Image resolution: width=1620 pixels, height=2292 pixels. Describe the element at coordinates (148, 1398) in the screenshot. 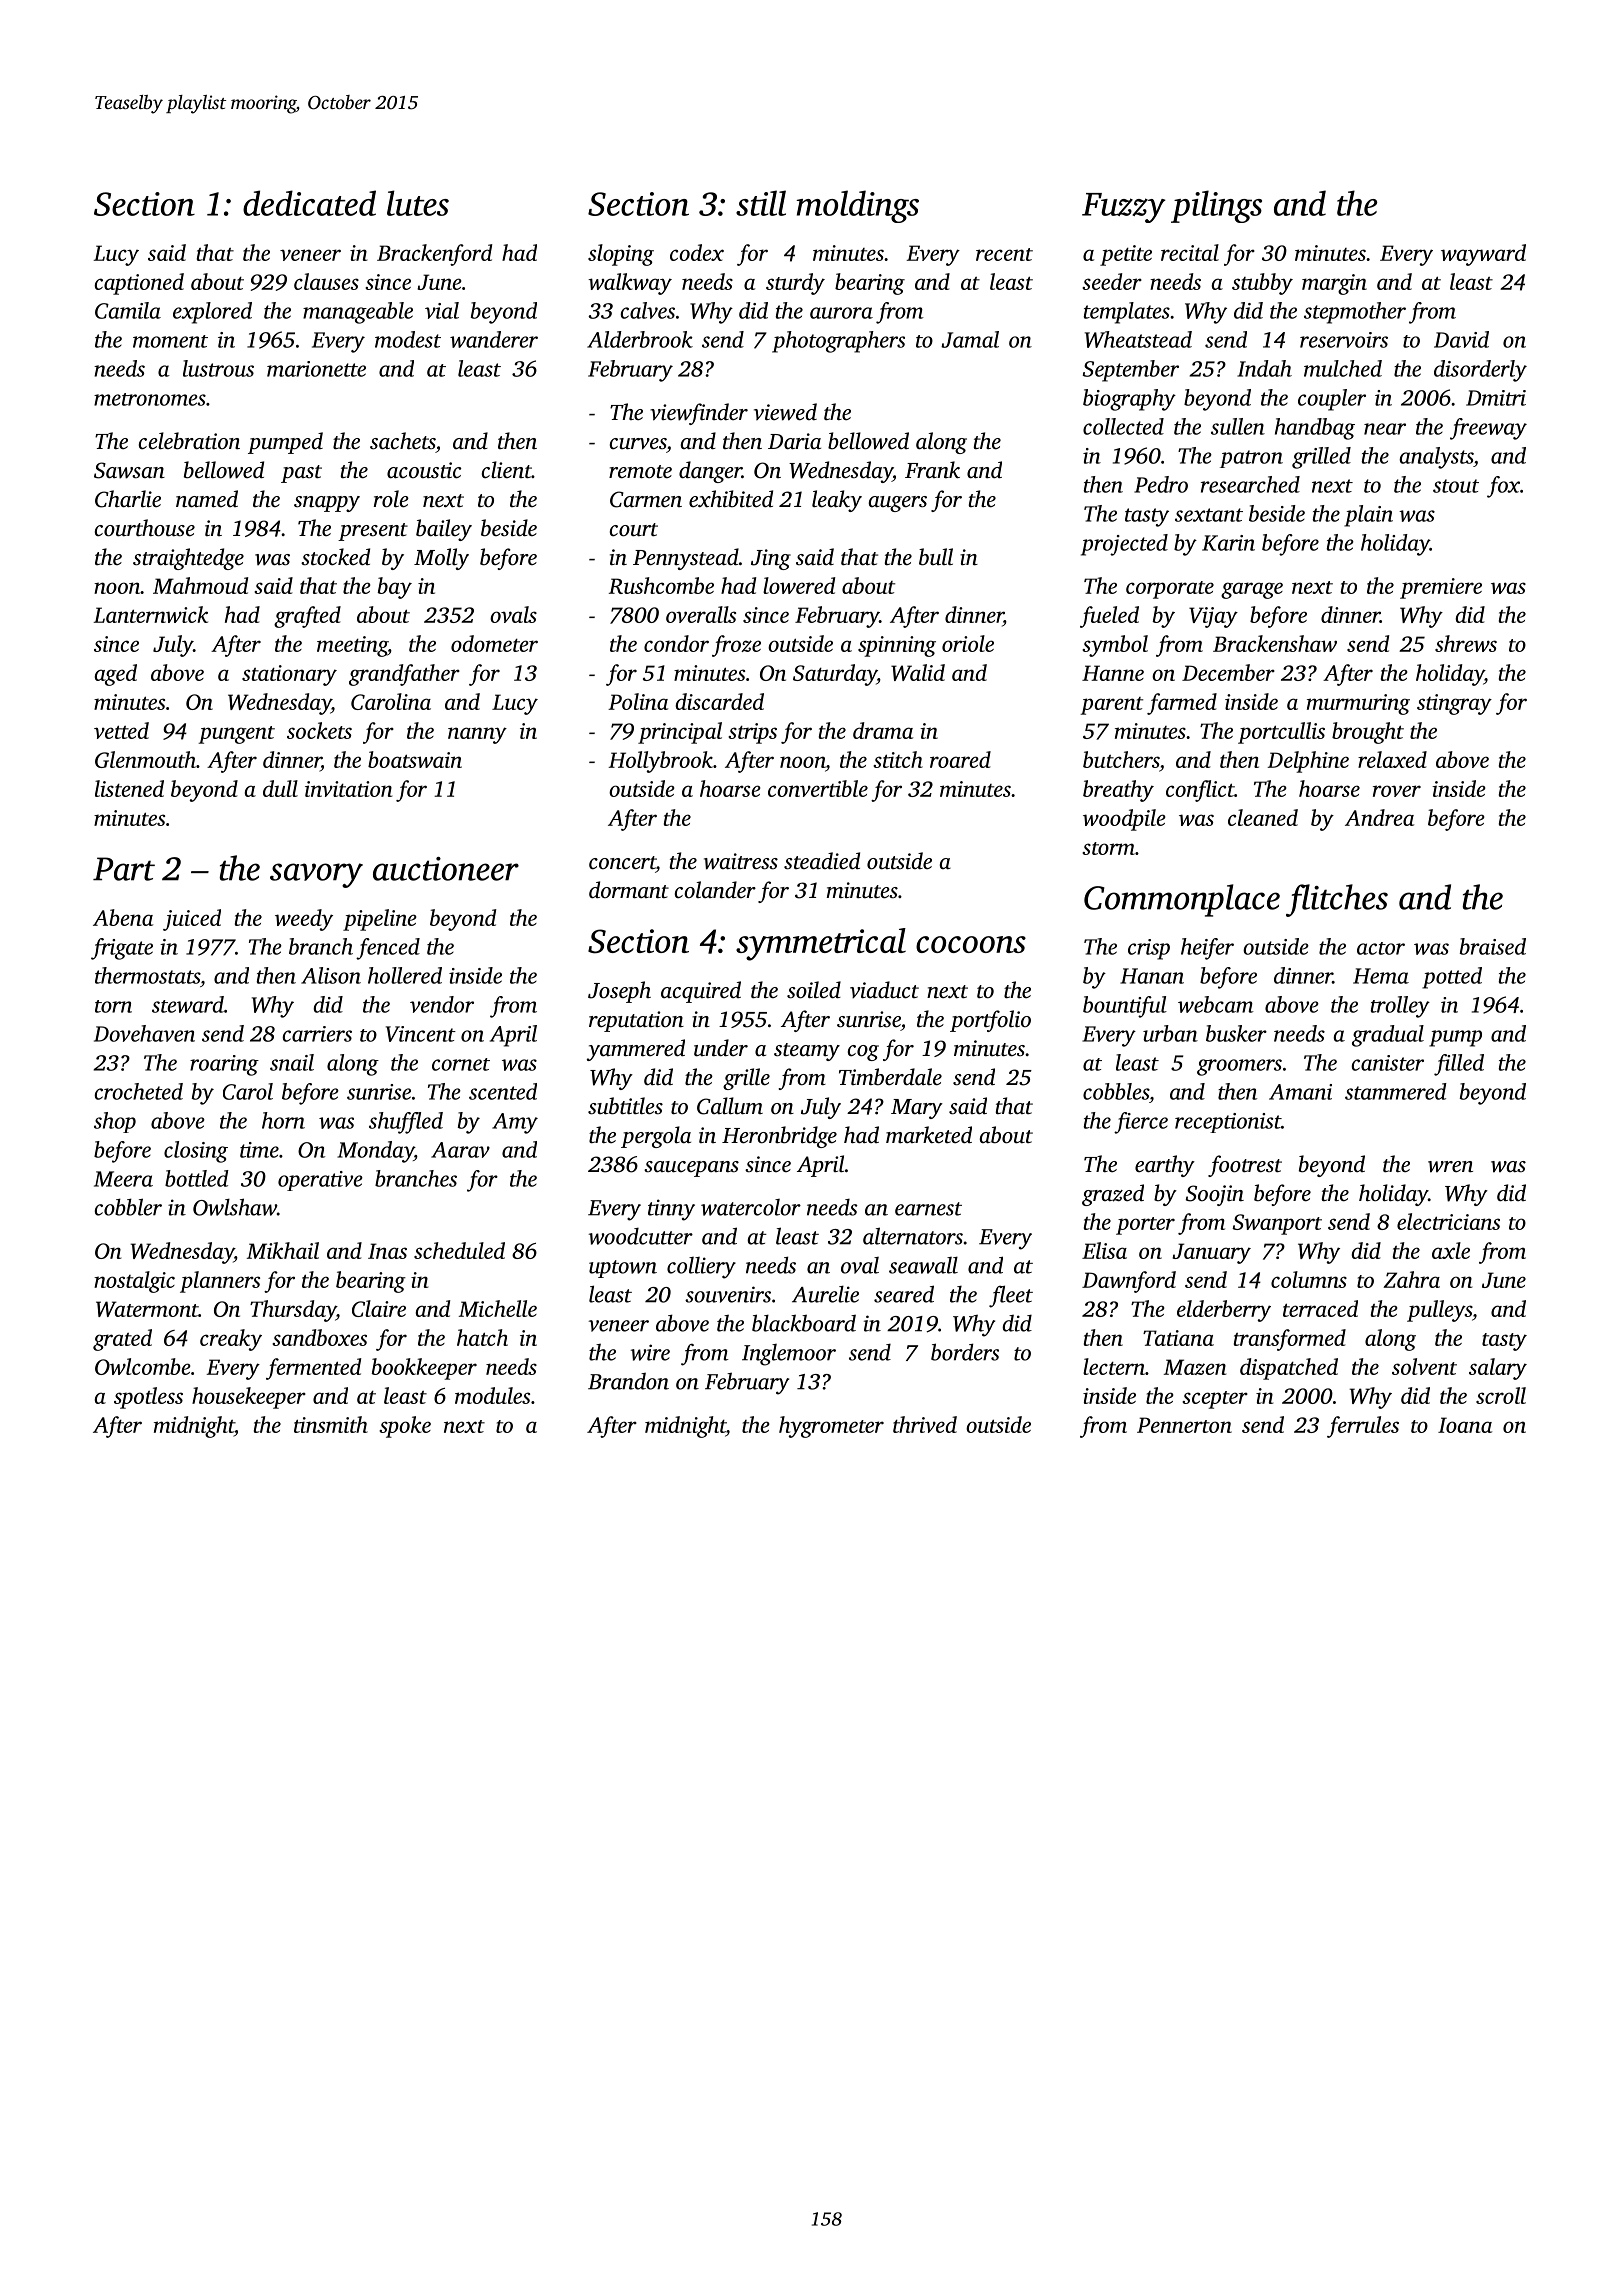

I see `spotless` at that location.
